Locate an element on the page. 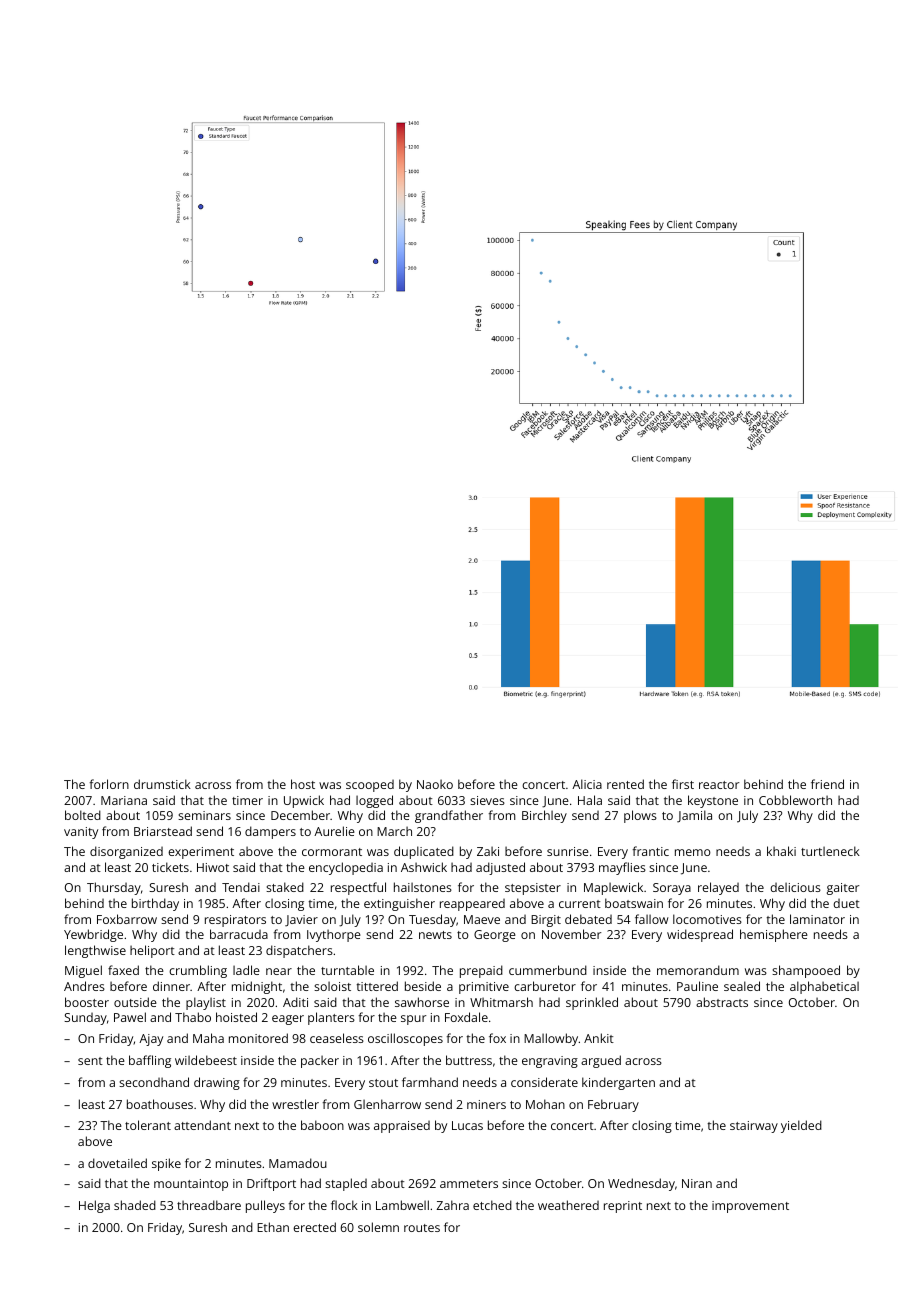  Aditi is located at coordinates (295, 1002).
